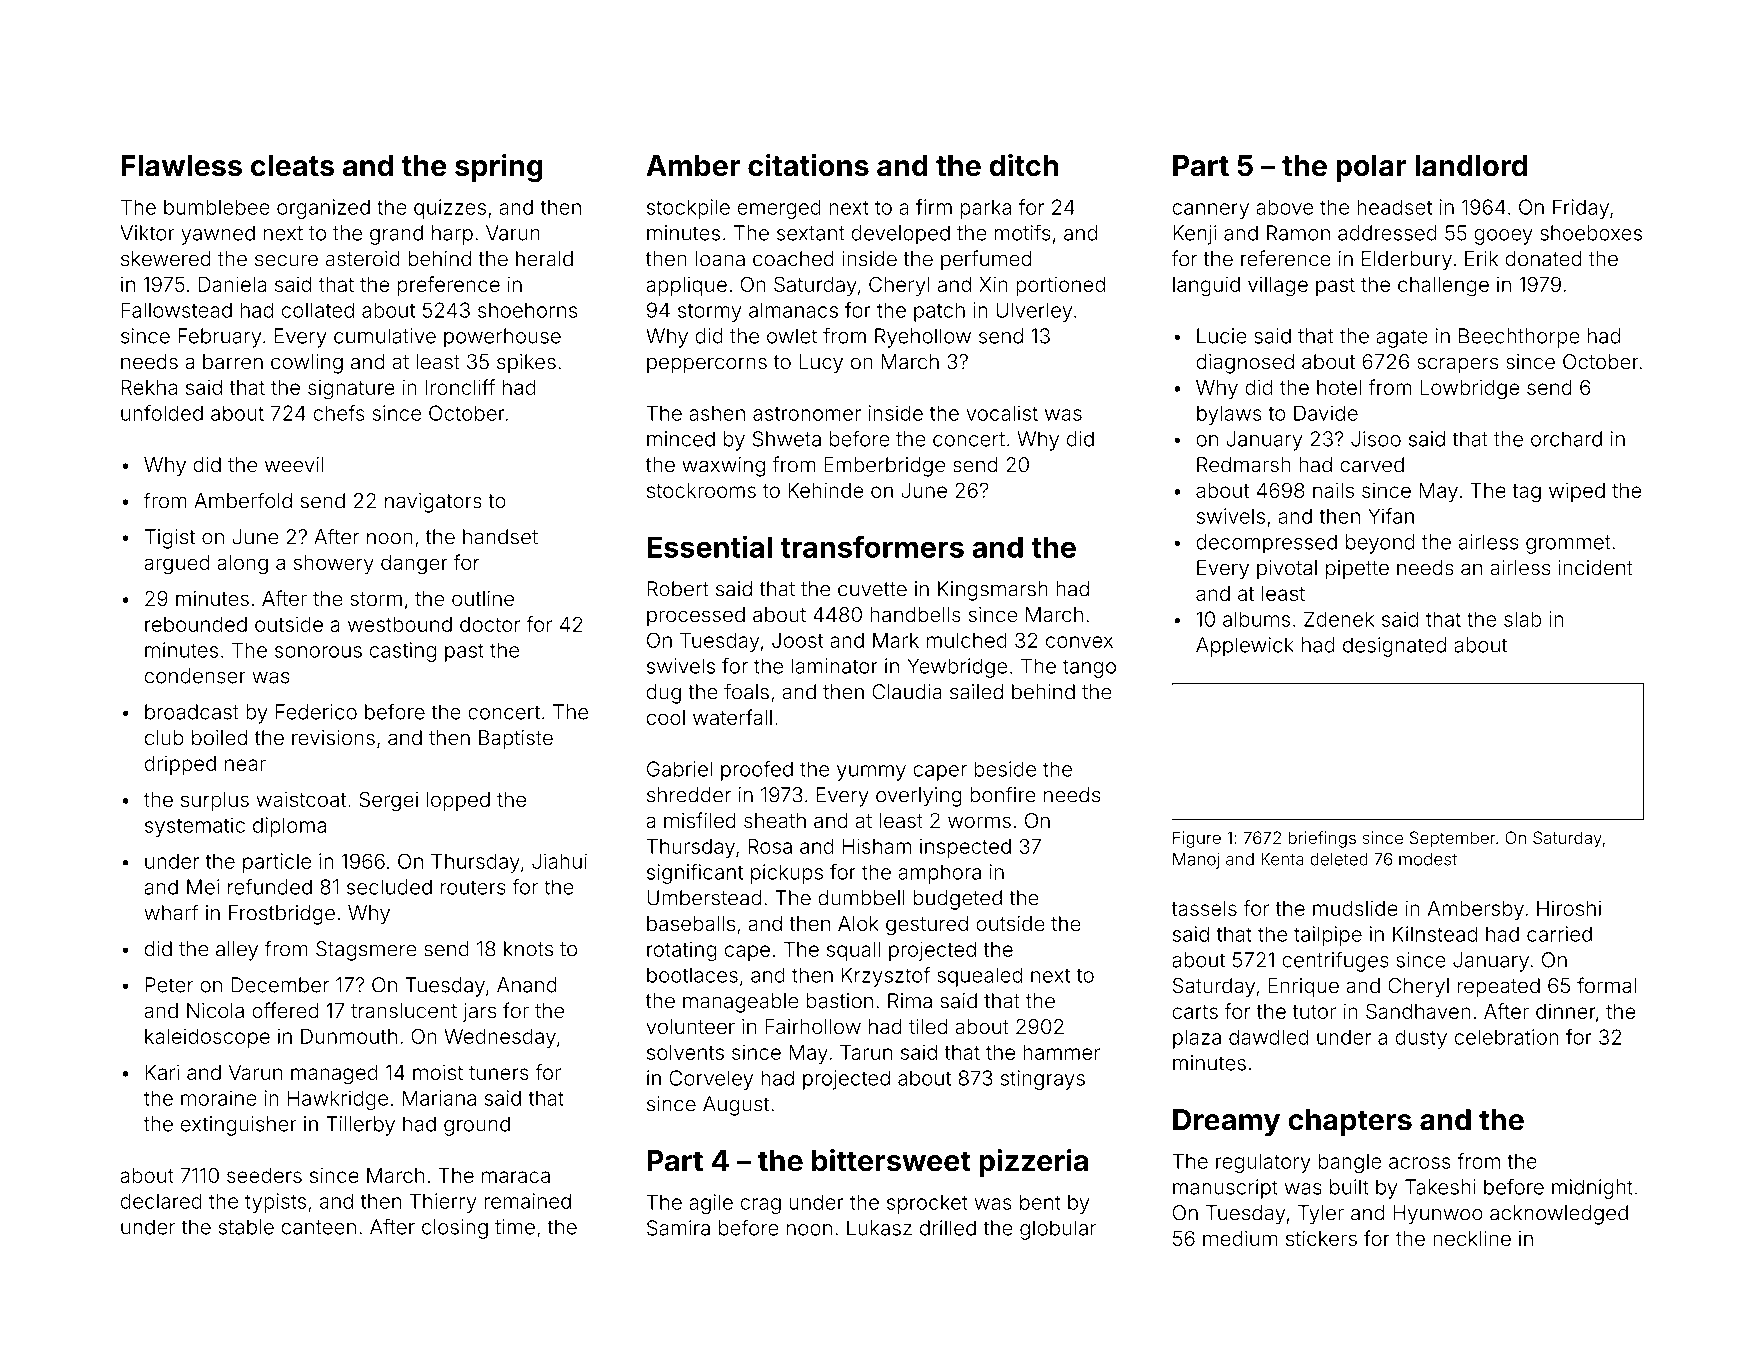 This screenshot has height=1363, width=1764. What do you see at coordinates (1522, 619) in the screenshot?
I see `slab` at bounding box center [1522, 619].
